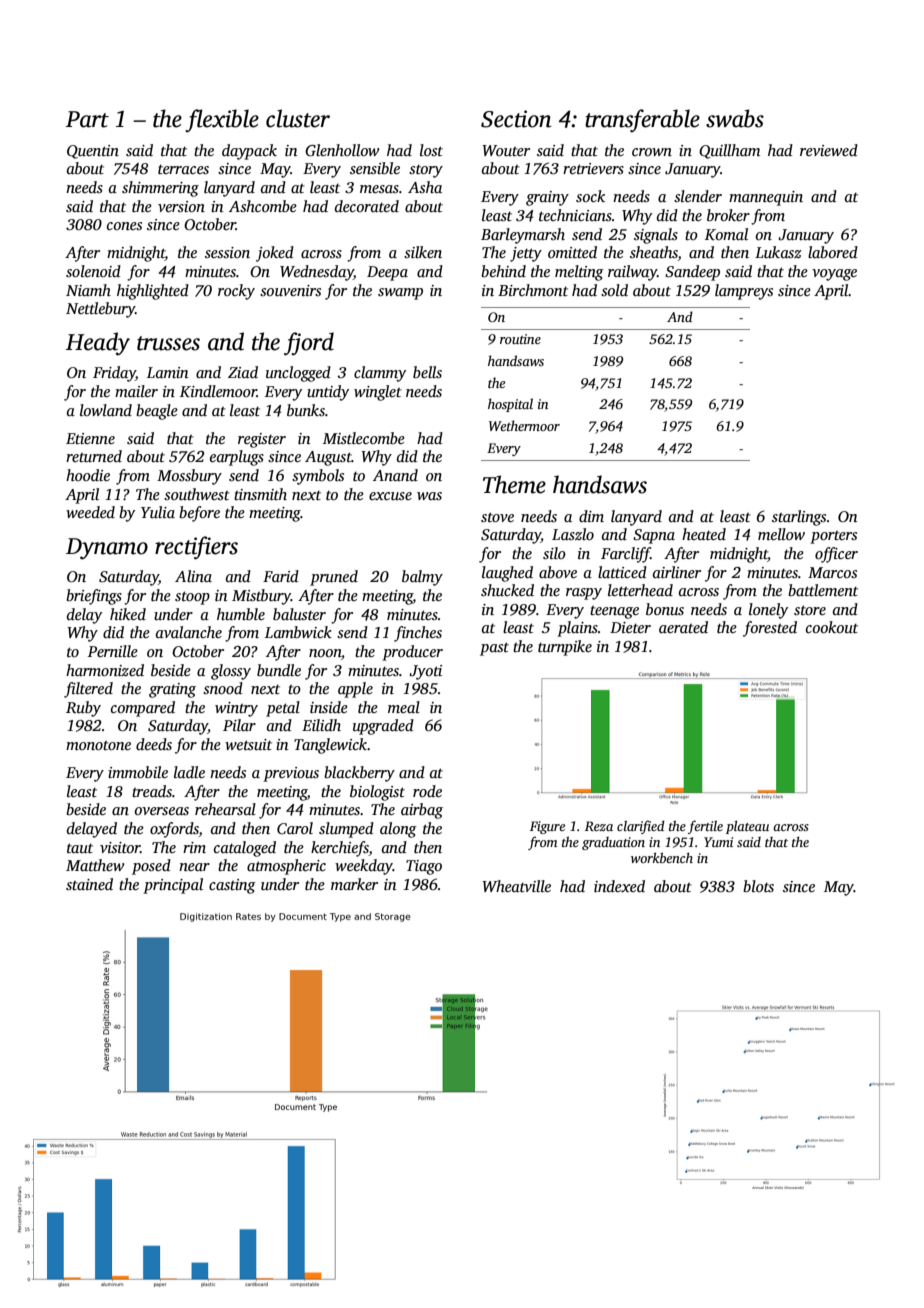  I want to click on clammy, so click(380, 374).
